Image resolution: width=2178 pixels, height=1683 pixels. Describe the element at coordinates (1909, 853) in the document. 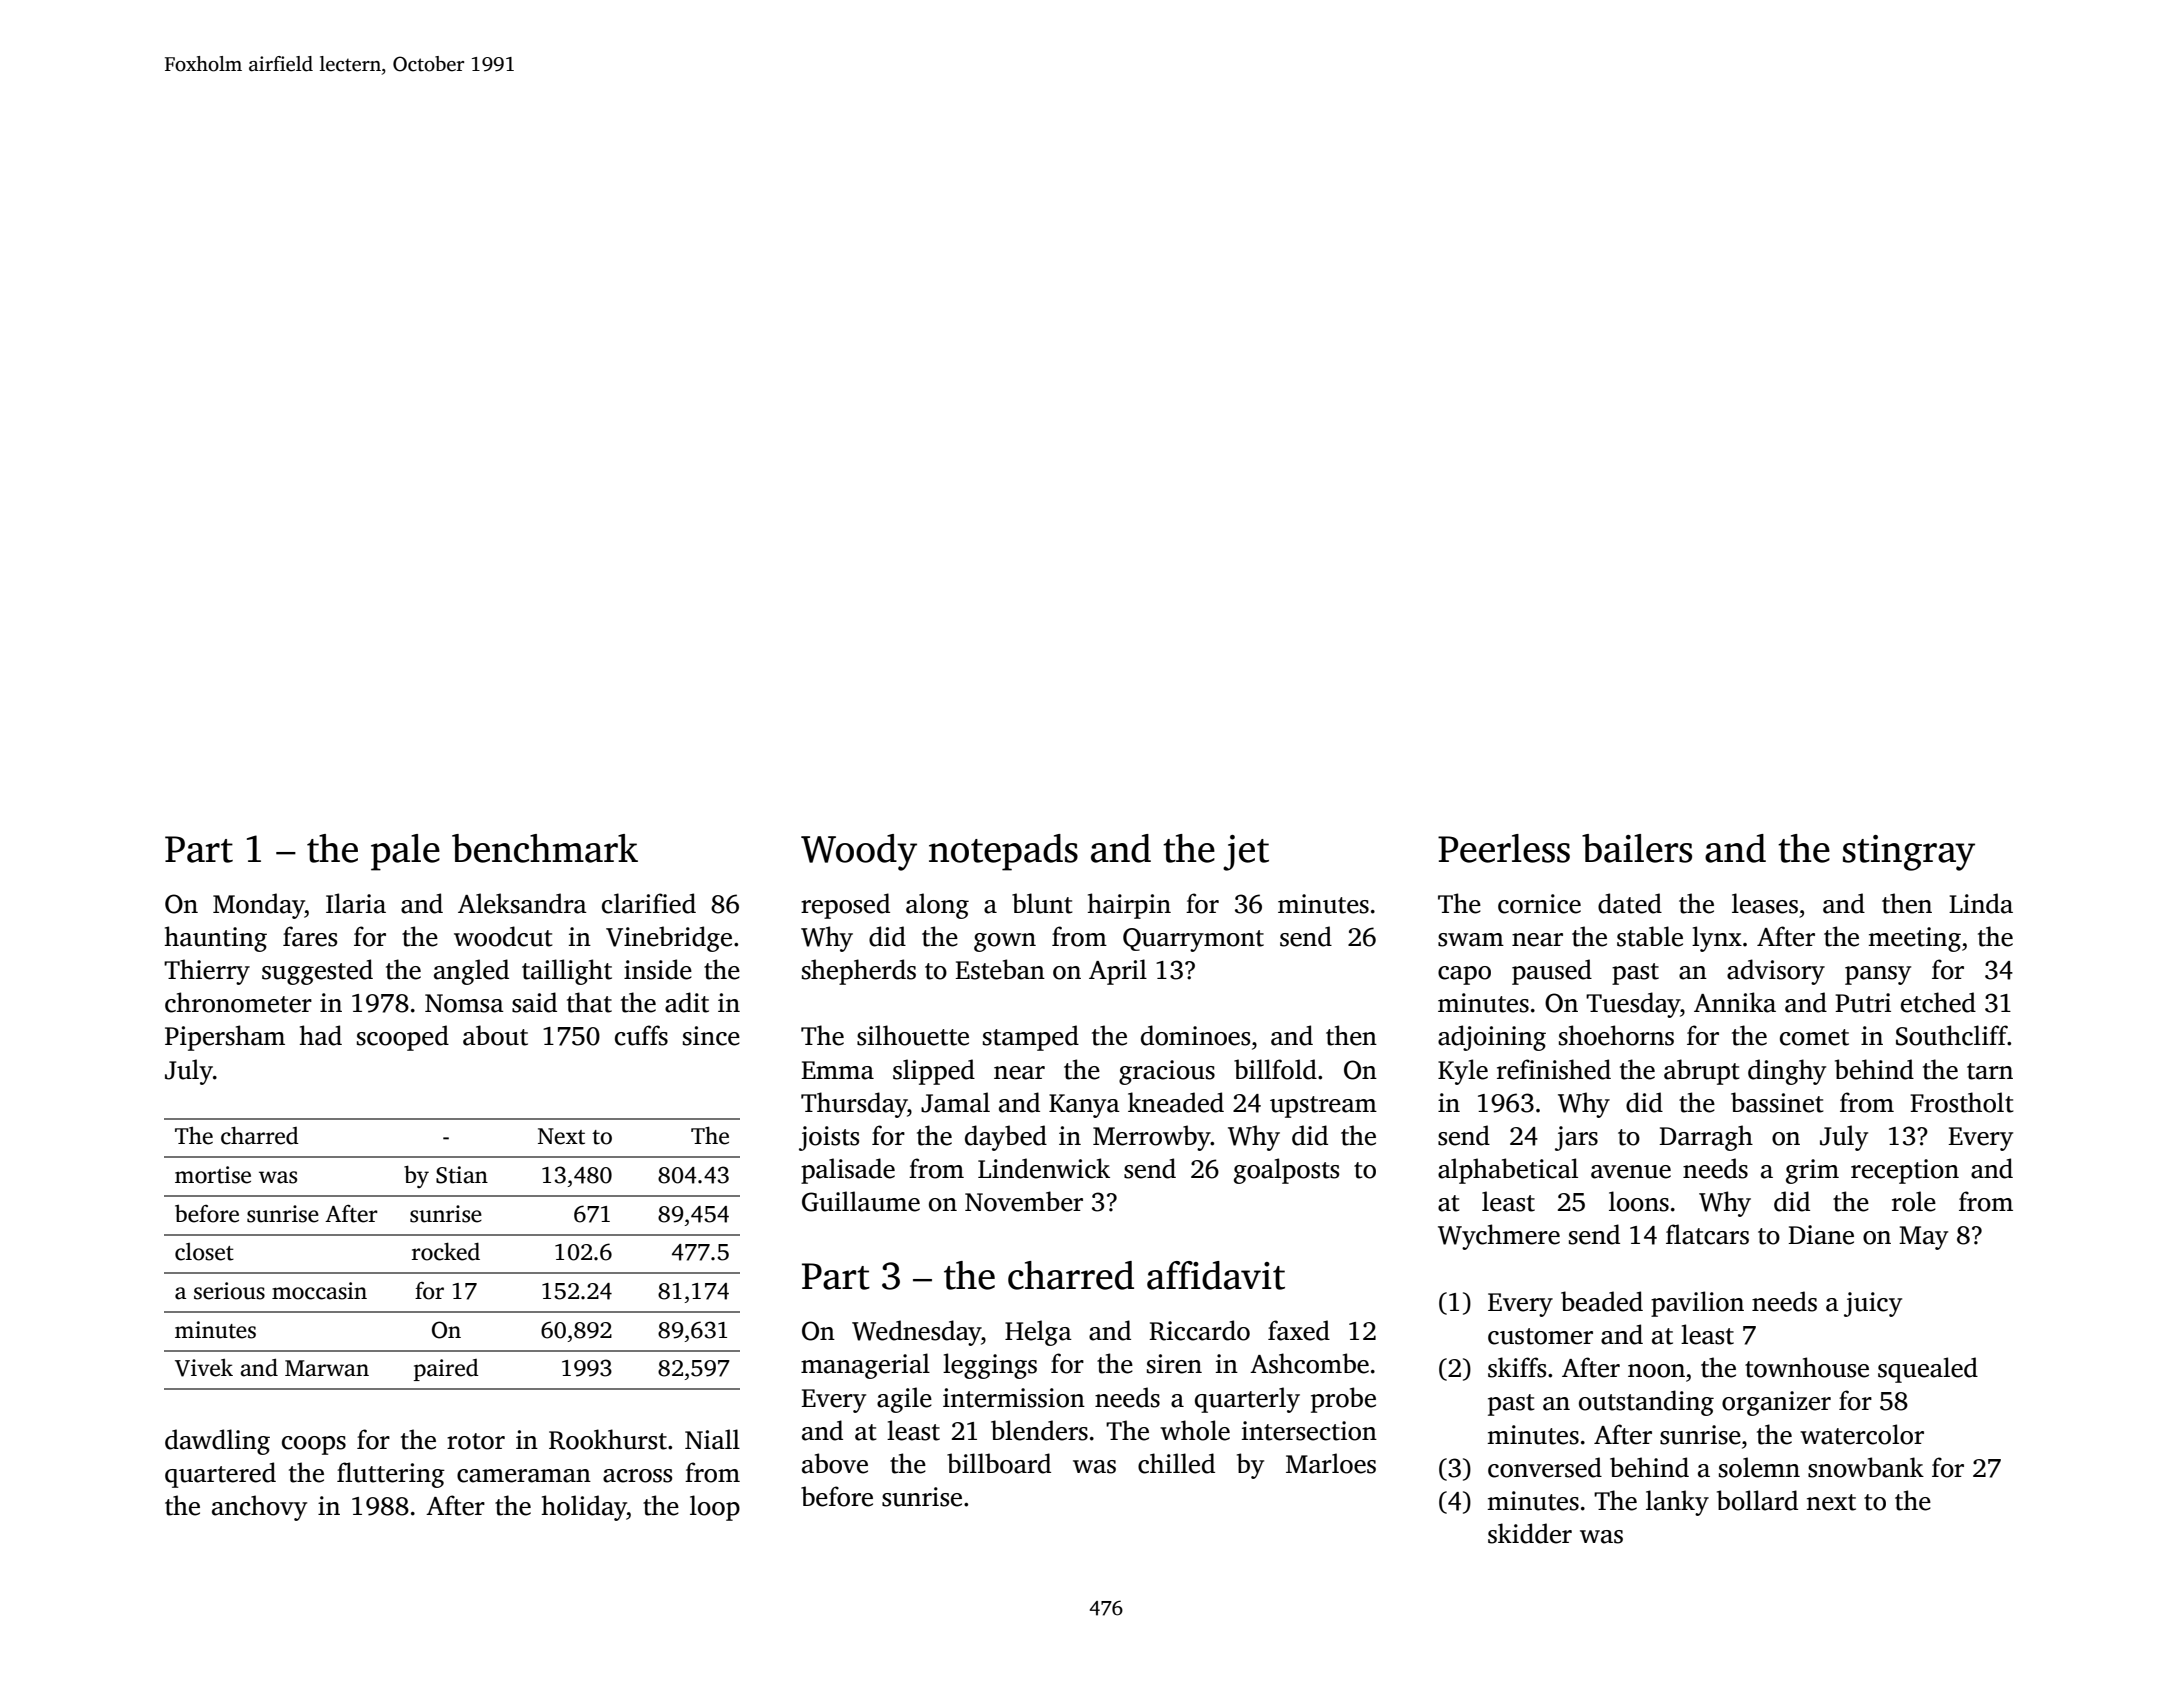

I see `stingray` at that location.
